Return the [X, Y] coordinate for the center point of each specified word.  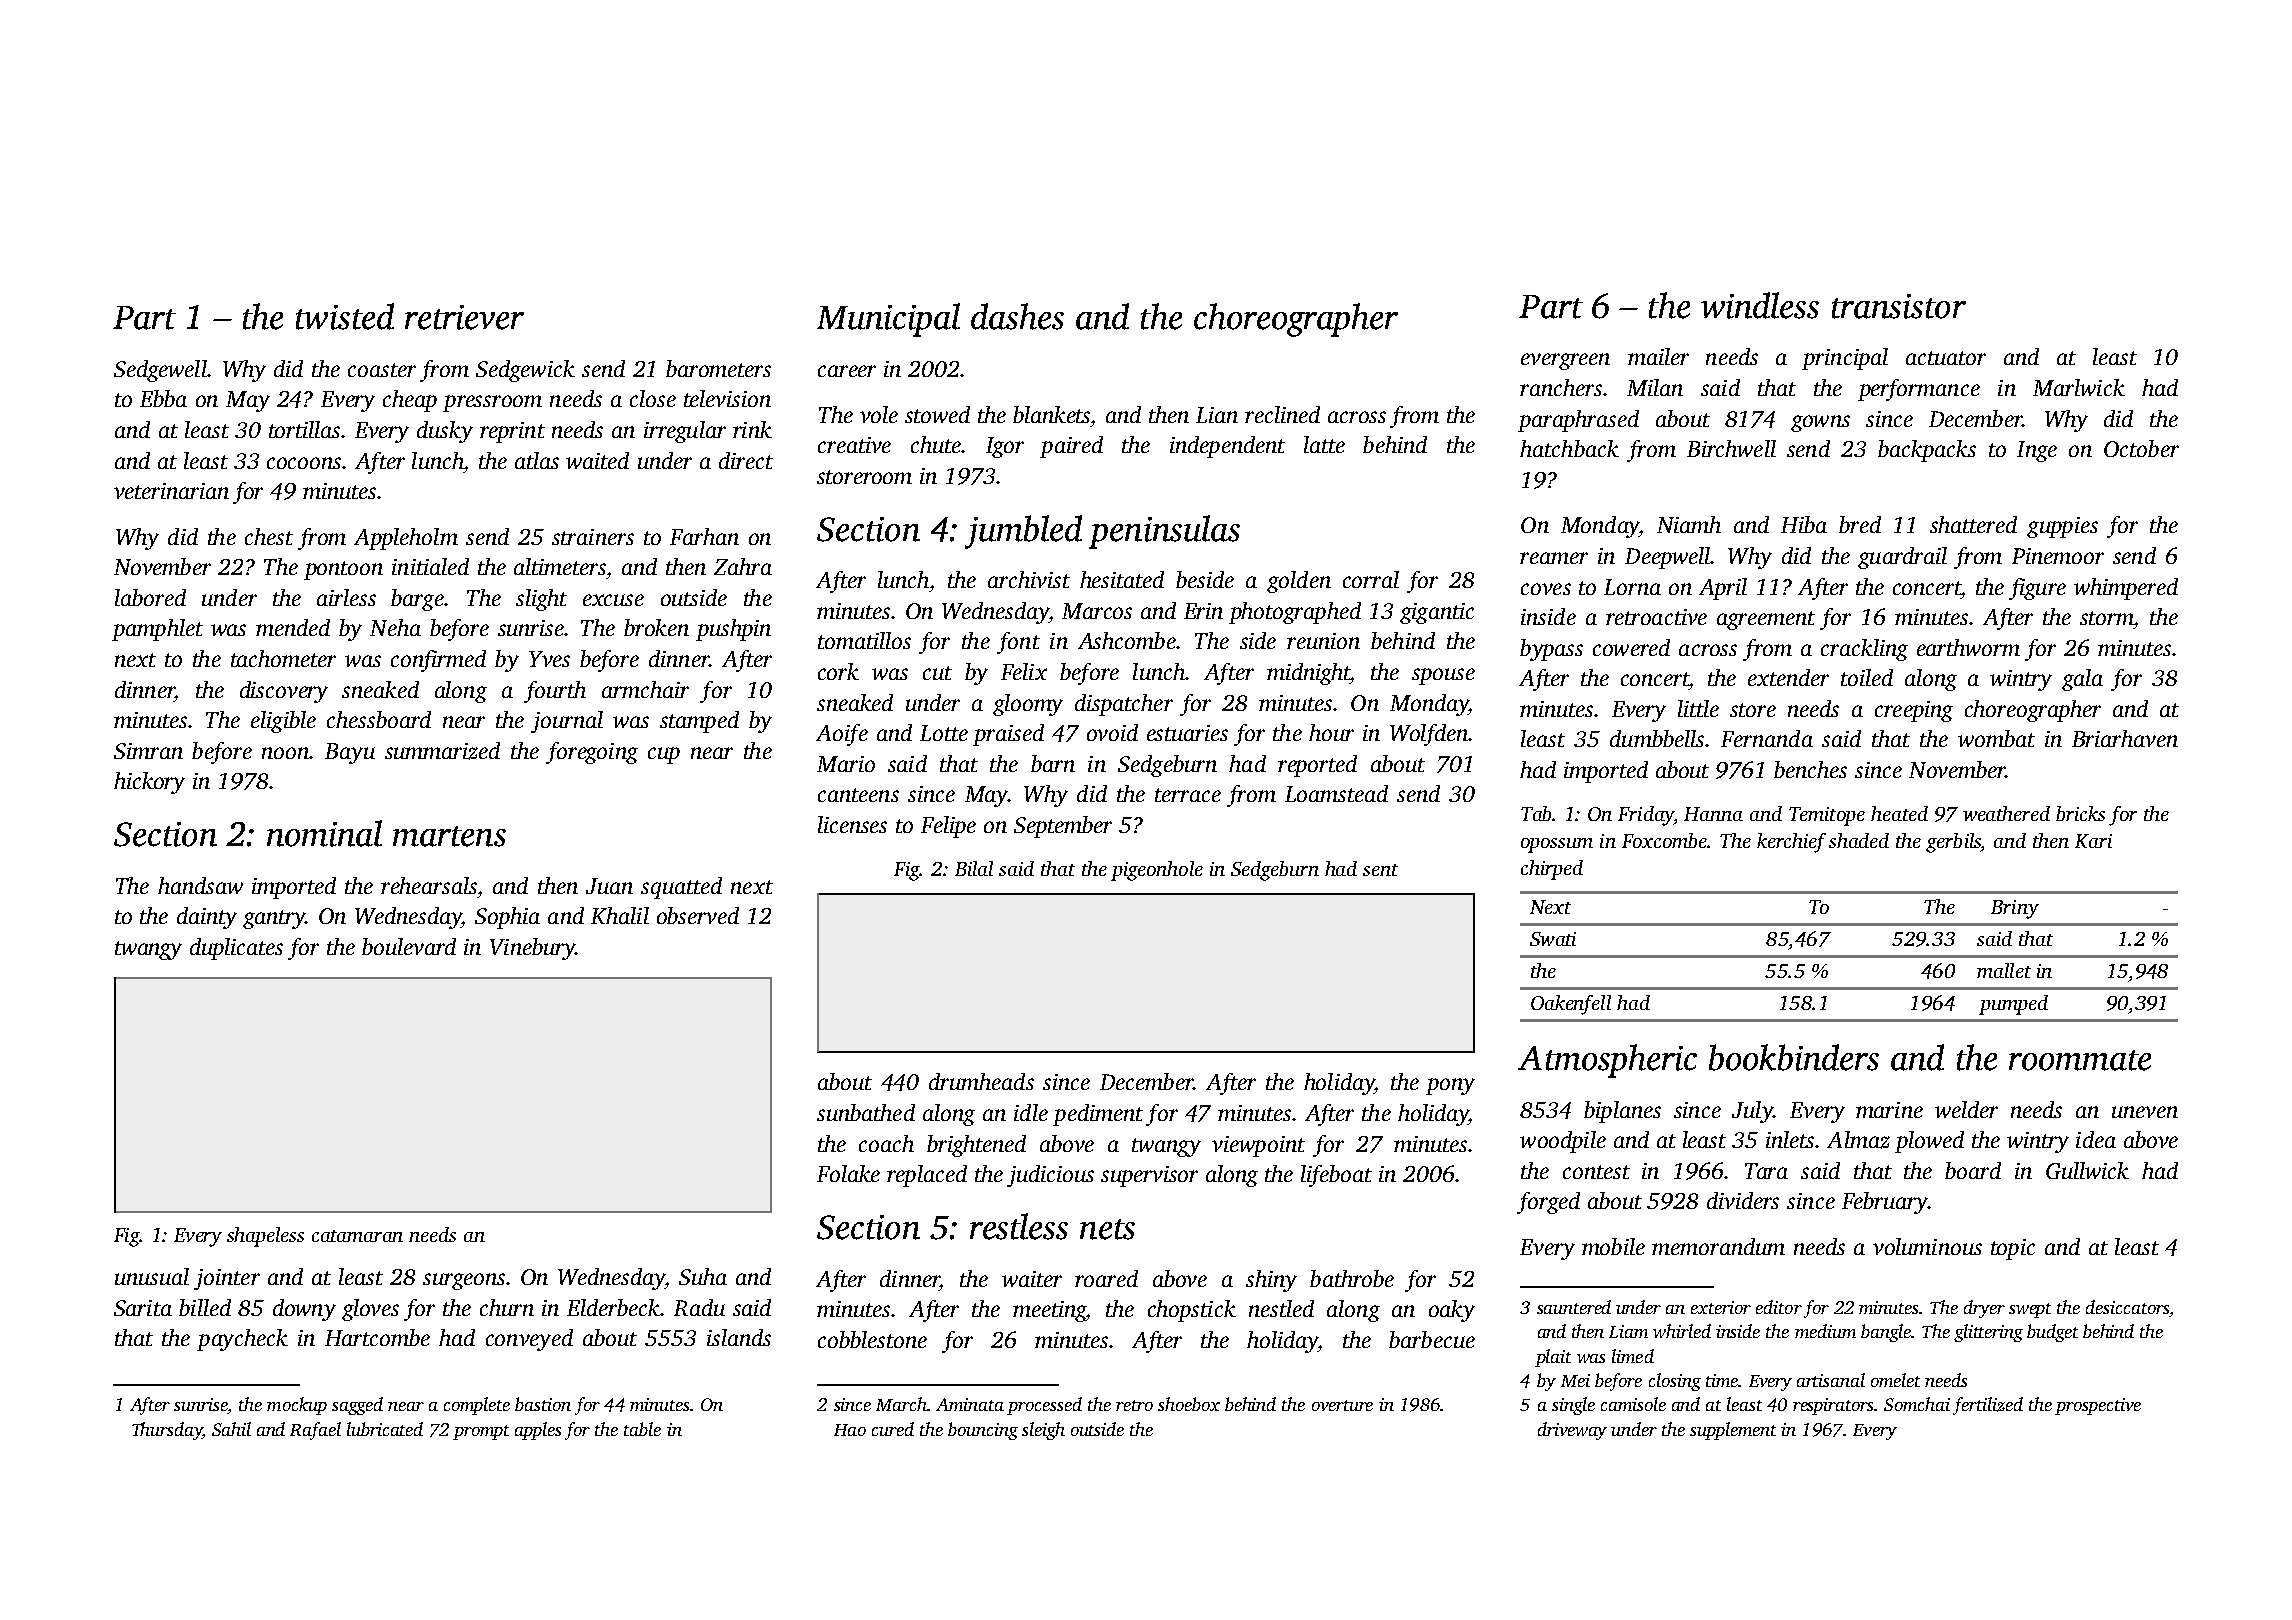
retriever [464, 317]
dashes [1017, 316]
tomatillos [864, 640]
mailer [1658, 356]
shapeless [265, 1237]
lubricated [385, 1429]
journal [567, 722]
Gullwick [2087, 1170]
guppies [2062, 527]
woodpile [1563, 1142]
